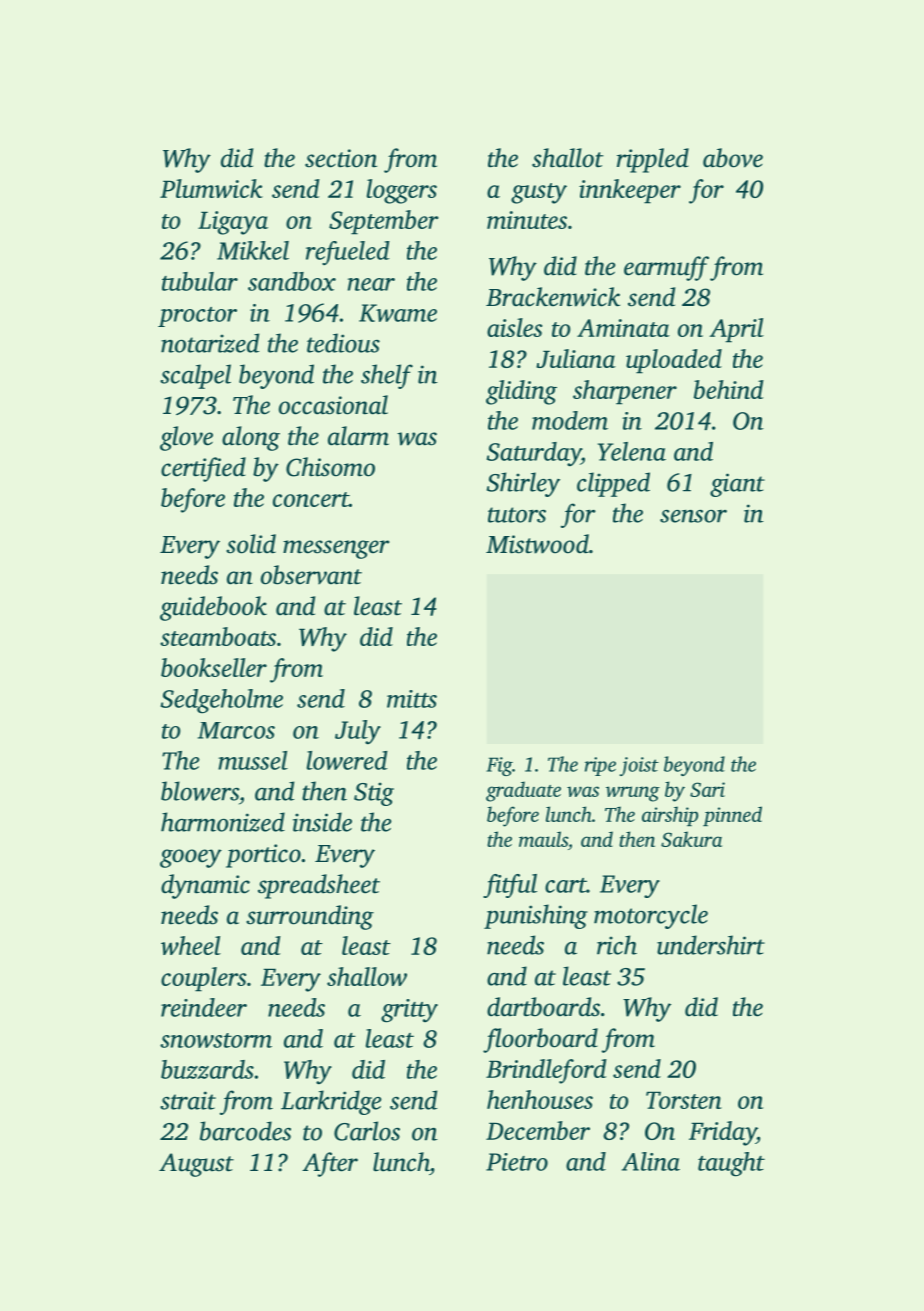 This image has width=924, height=1311. Describe the element at coordinates (517, 1162) in the image. I see `Pietro` at that location.
